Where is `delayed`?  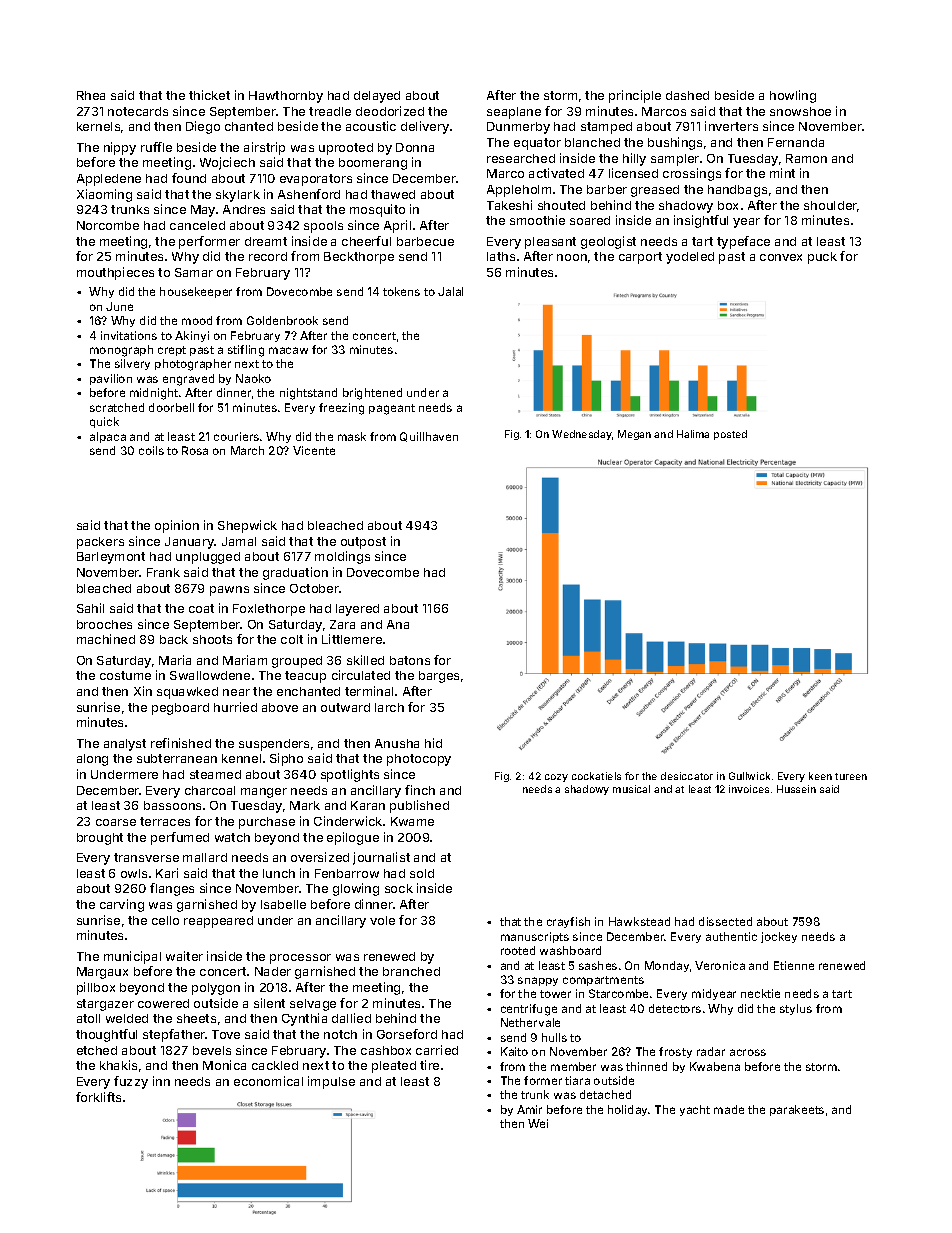
delayed is located at coordinates (377, 97).
